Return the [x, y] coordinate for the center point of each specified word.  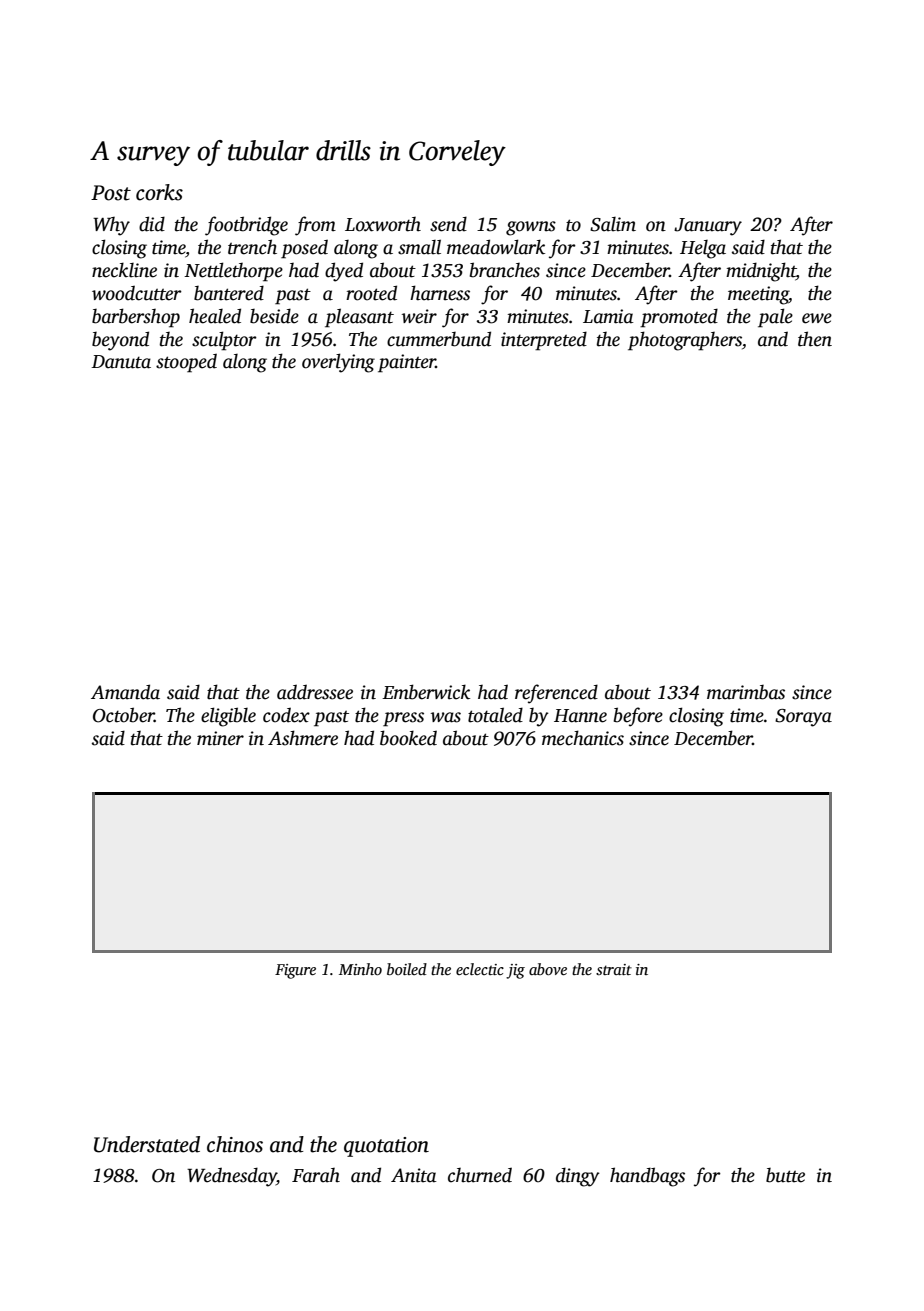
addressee [315, 692]
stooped [186, 363]
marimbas [746, 692]
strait [614, 969]
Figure [295, 971]
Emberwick [426, 692]
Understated [147, 1144]
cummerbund [439, 339]
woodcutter [137, 293]
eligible [228, 717]
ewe [817, 318]
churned [480, 1175]
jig [515, 971]
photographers [685, 341]
